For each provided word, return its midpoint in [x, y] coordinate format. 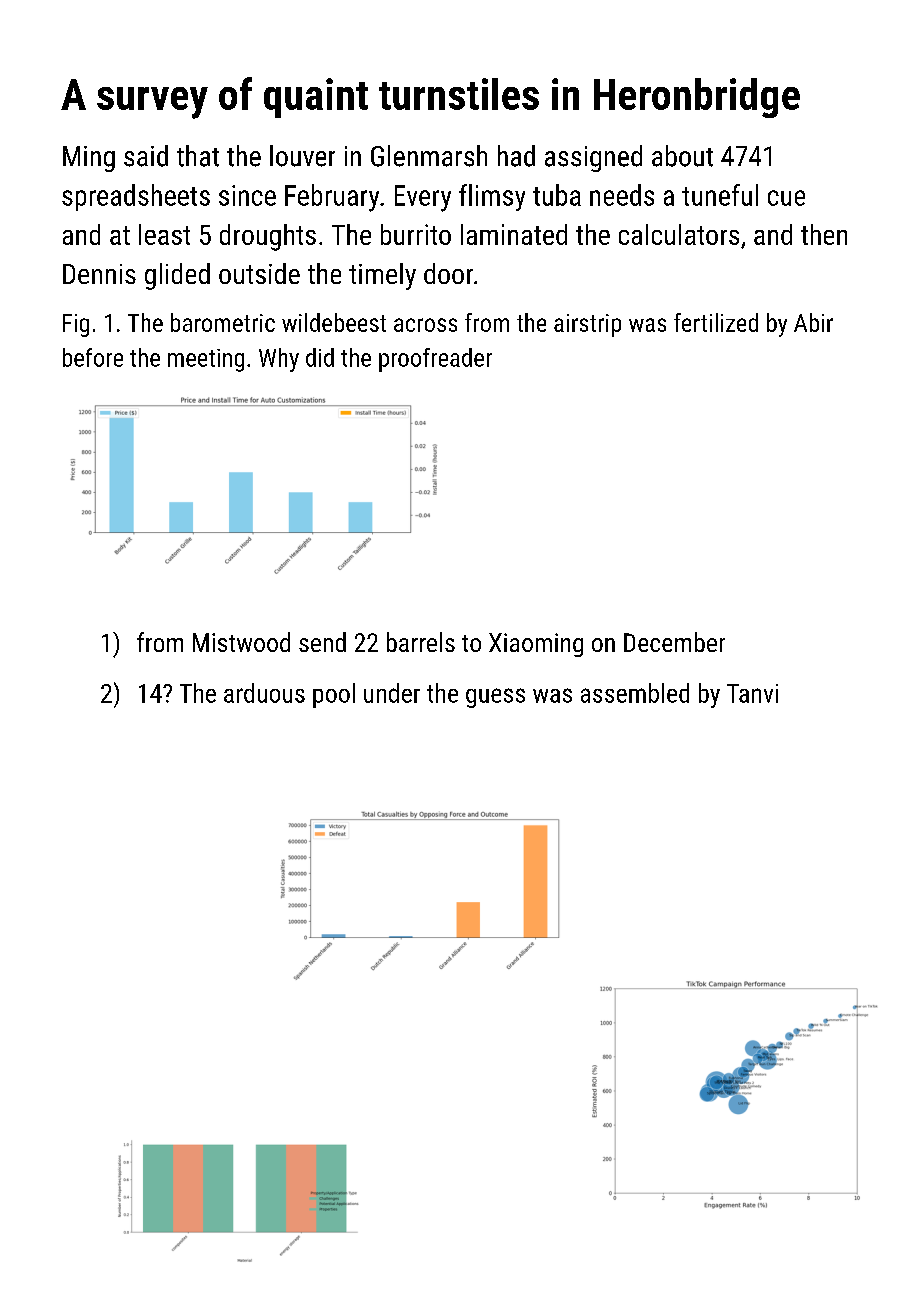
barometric [223, 322]
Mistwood [241, 642]
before [93, 357]
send [322, 642]
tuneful [720, 195]
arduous [264, 693]
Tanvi [752, 693]
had [516, 156]
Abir [813, 322]
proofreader [435, 360]
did [320, 357]
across [425, 325]
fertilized [716, 322]
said [146, 156]
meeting [206, 360]
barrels [421, 642]
